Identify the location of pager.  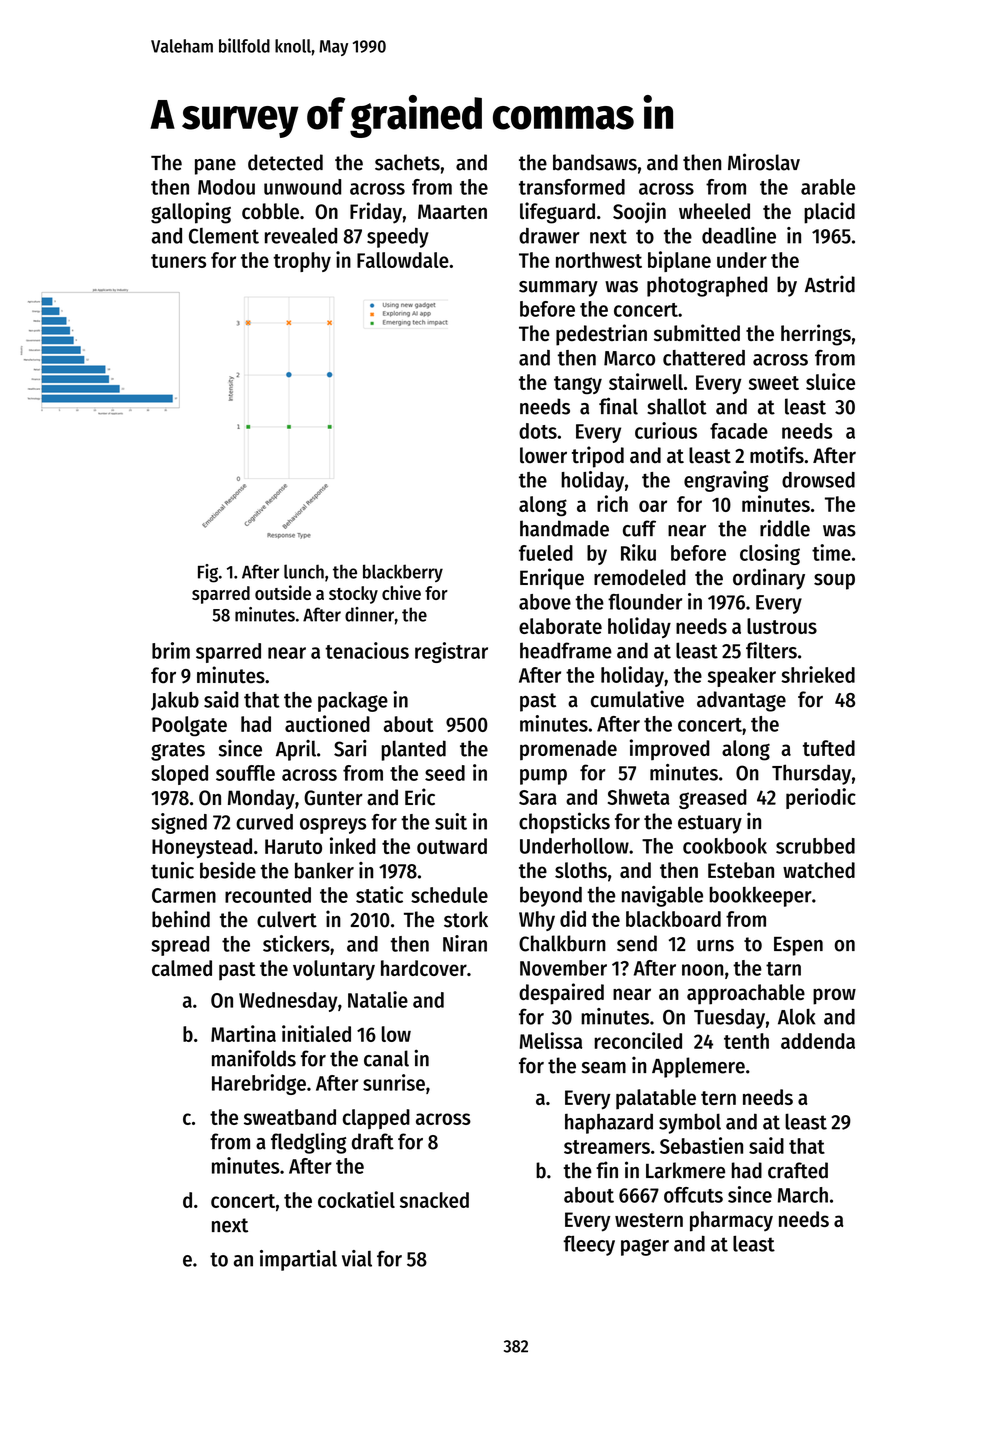
(645, 1247).
